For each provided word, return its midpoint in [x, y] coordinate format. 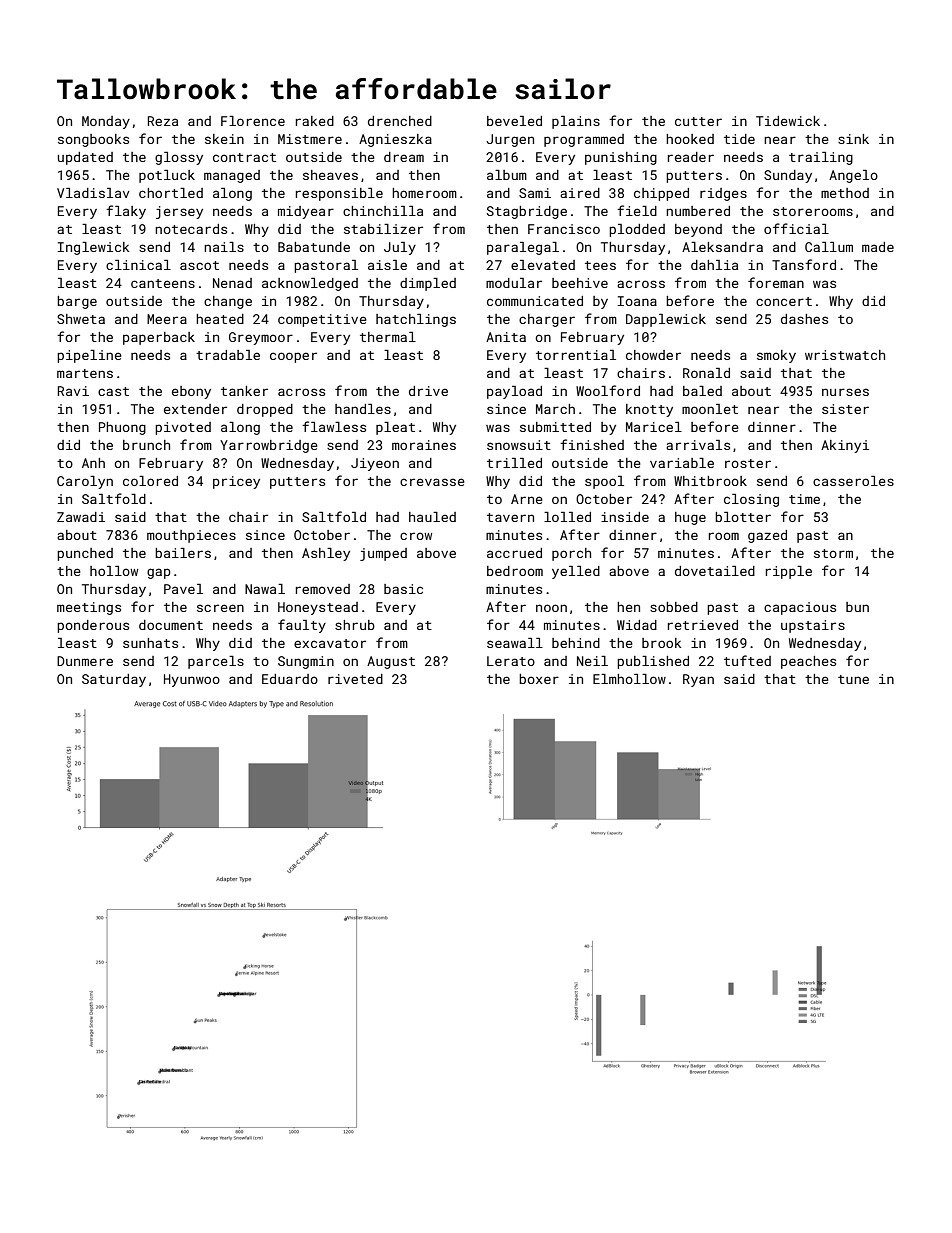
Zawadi [81, 517]
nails [224, 247]
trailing [821, 158]
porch [571, 554]
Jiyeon [375, 464]
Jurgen [510, 140]
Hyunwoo [192, 680]
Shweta [81, 319]
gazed [767, 536]
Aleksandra [722, 247]
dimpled [428, 284]
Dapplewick [666, 320]
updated [85, 158]
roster [748, 463]
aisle [387, 265]
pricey [236, 482]
